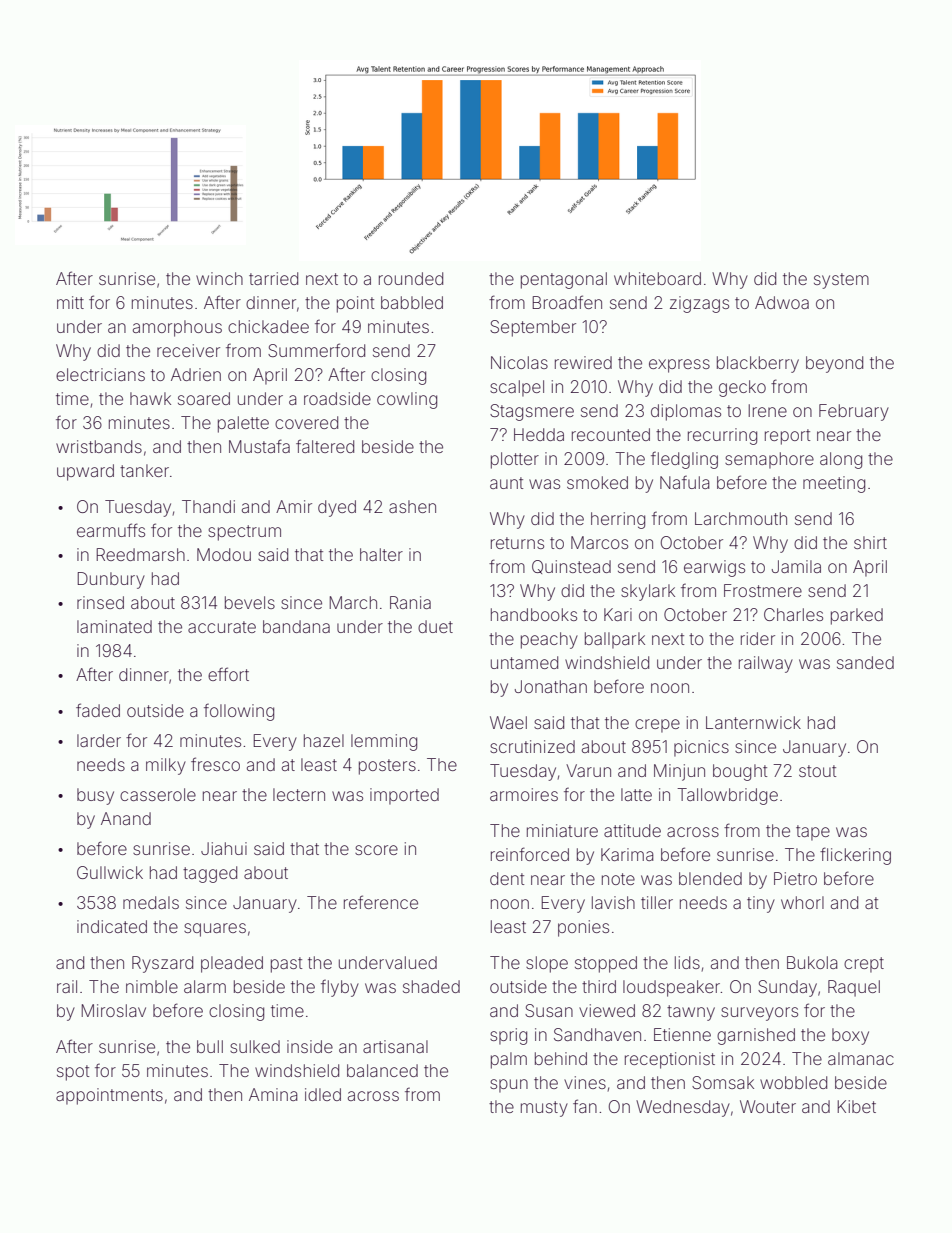  What do you see at coordinates (73, 1073) in the document?
I see `spot` at bounding box center [73, 1073].
